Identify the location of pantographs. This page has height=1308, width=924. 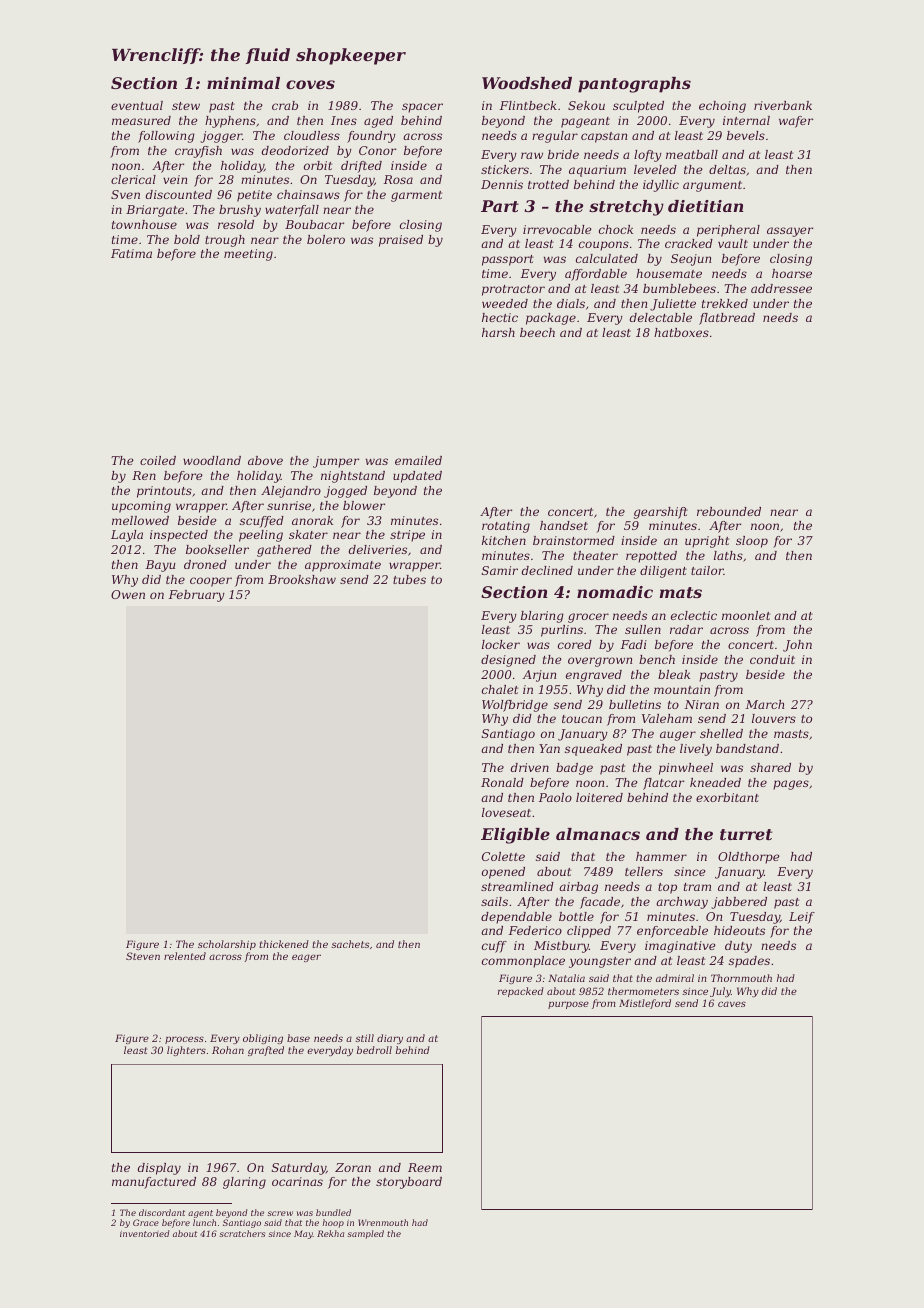
(634, 85).
